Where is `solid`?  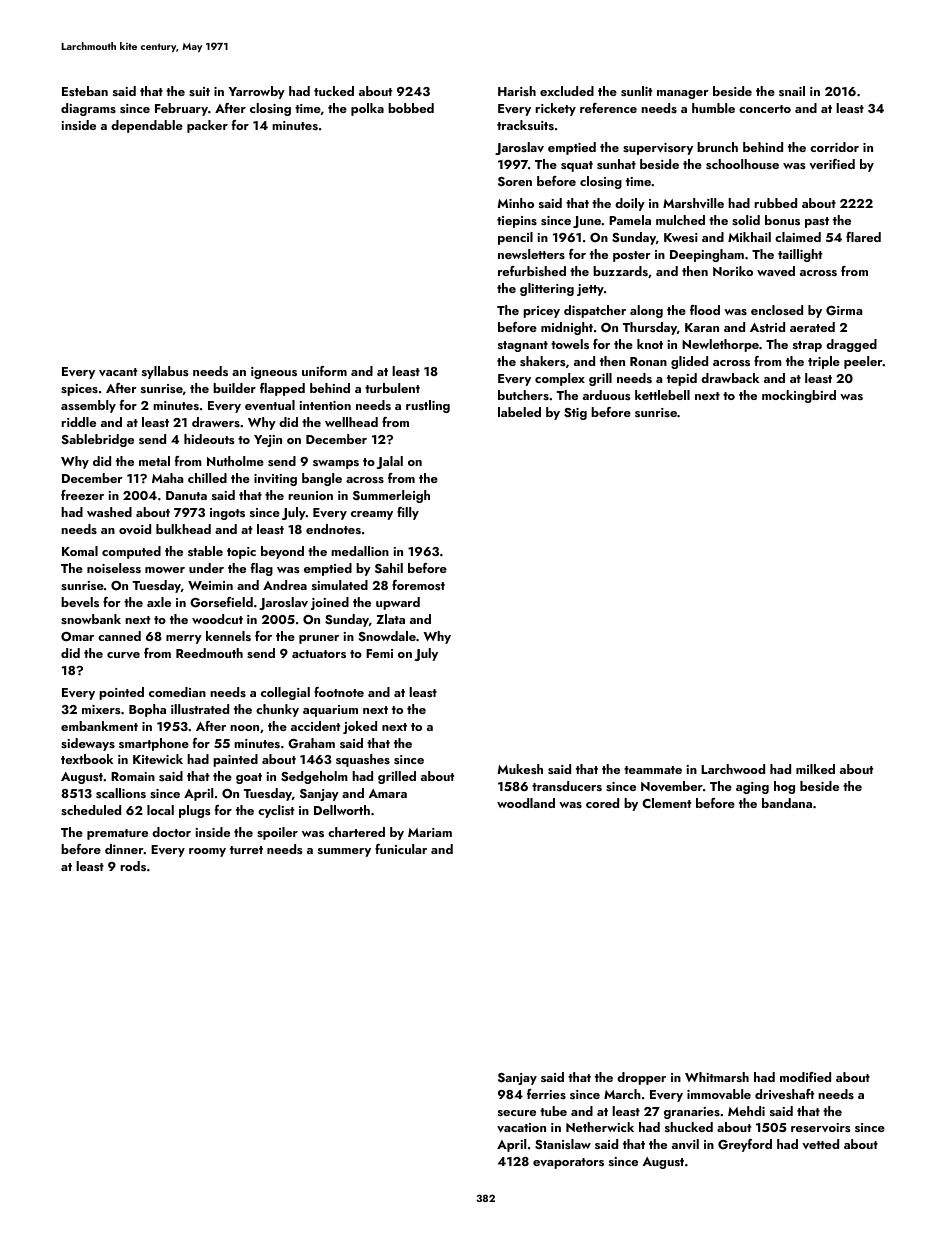
solid is located at coordinates (746, 220).
